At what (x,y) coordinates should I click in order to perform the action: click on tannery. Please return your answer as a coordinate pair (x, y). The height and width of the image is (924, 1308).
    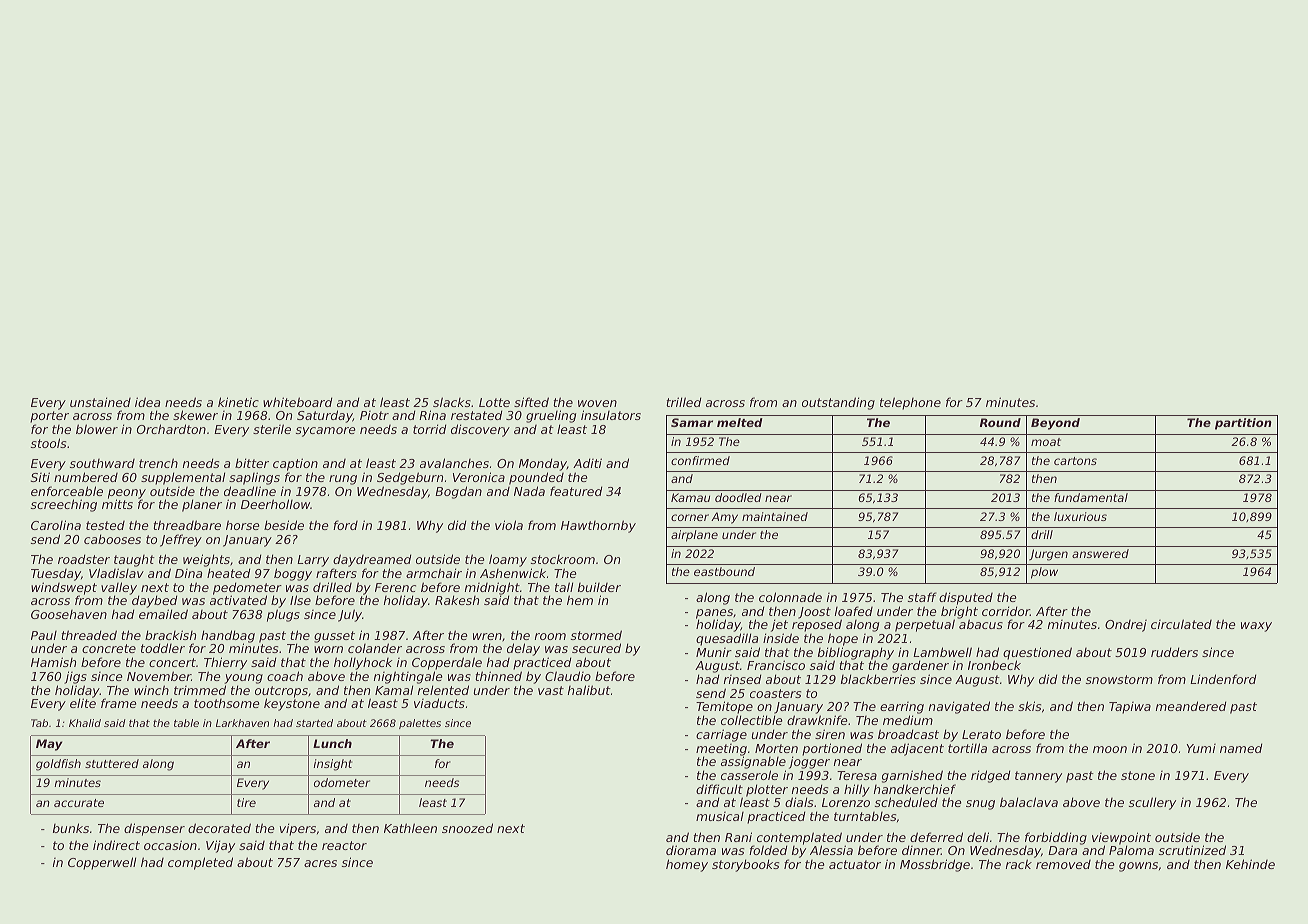
    Looking at the image, I should click on (1038, 777).
